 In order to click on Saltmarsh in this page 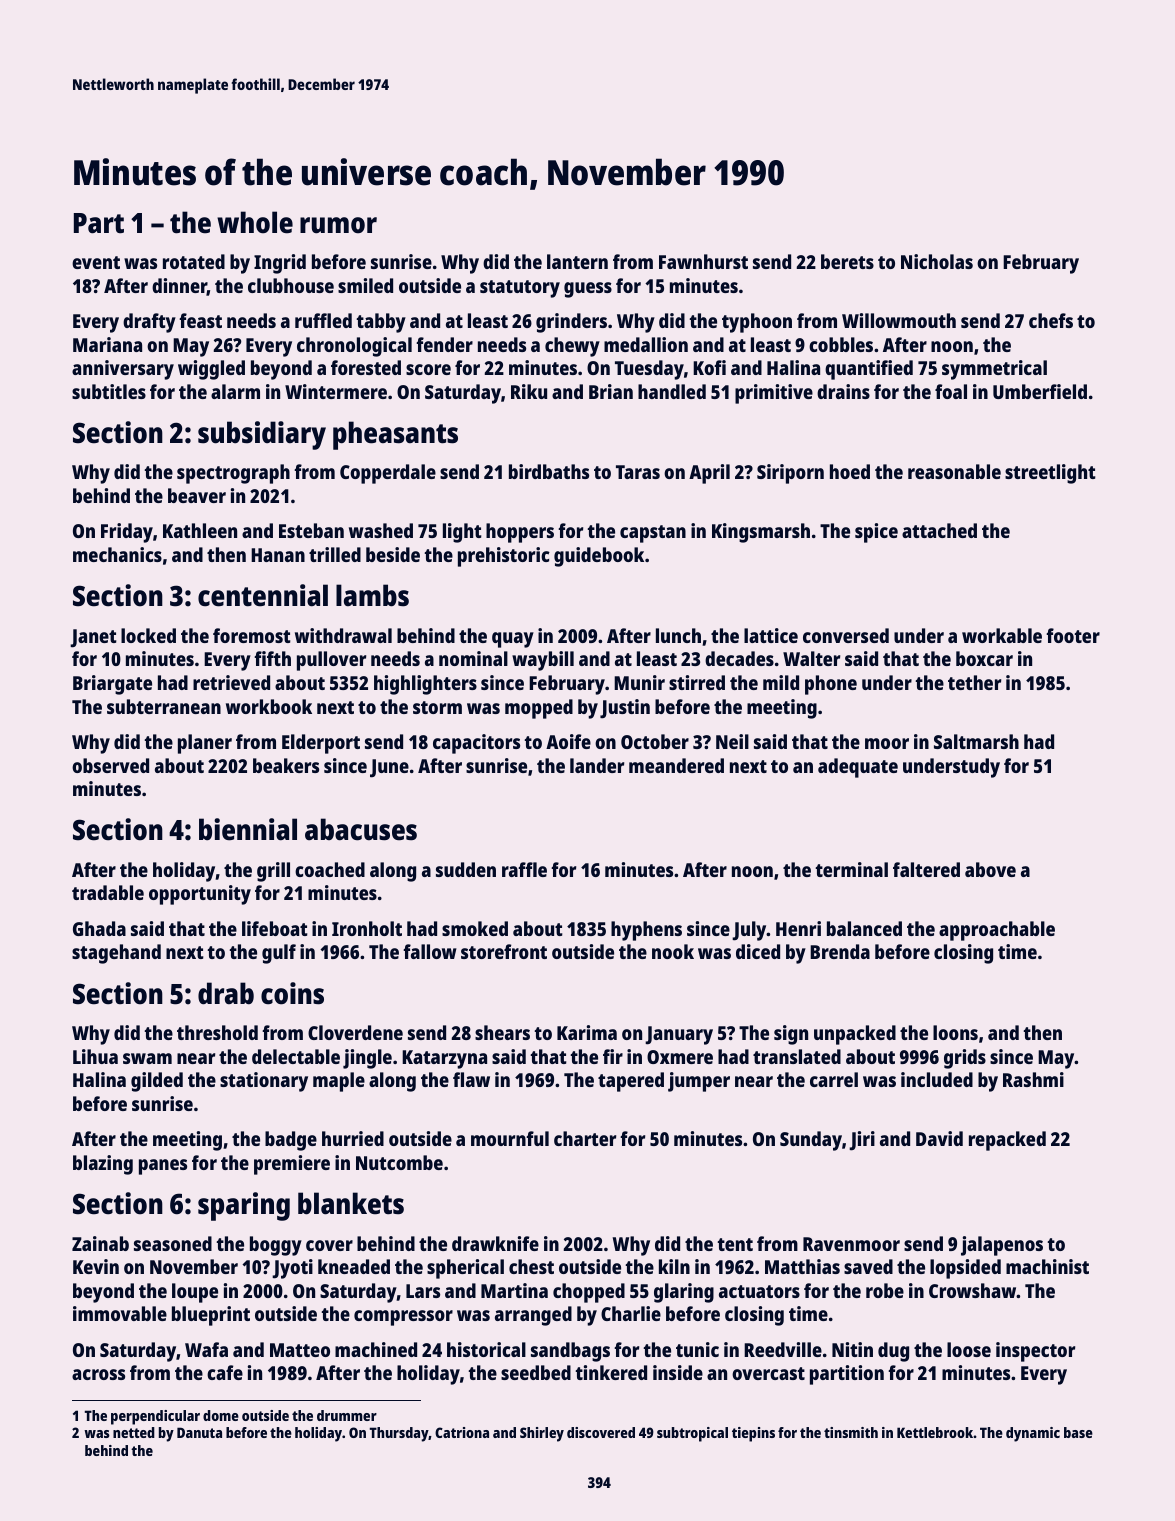, I will do `click(976, 741)`.
